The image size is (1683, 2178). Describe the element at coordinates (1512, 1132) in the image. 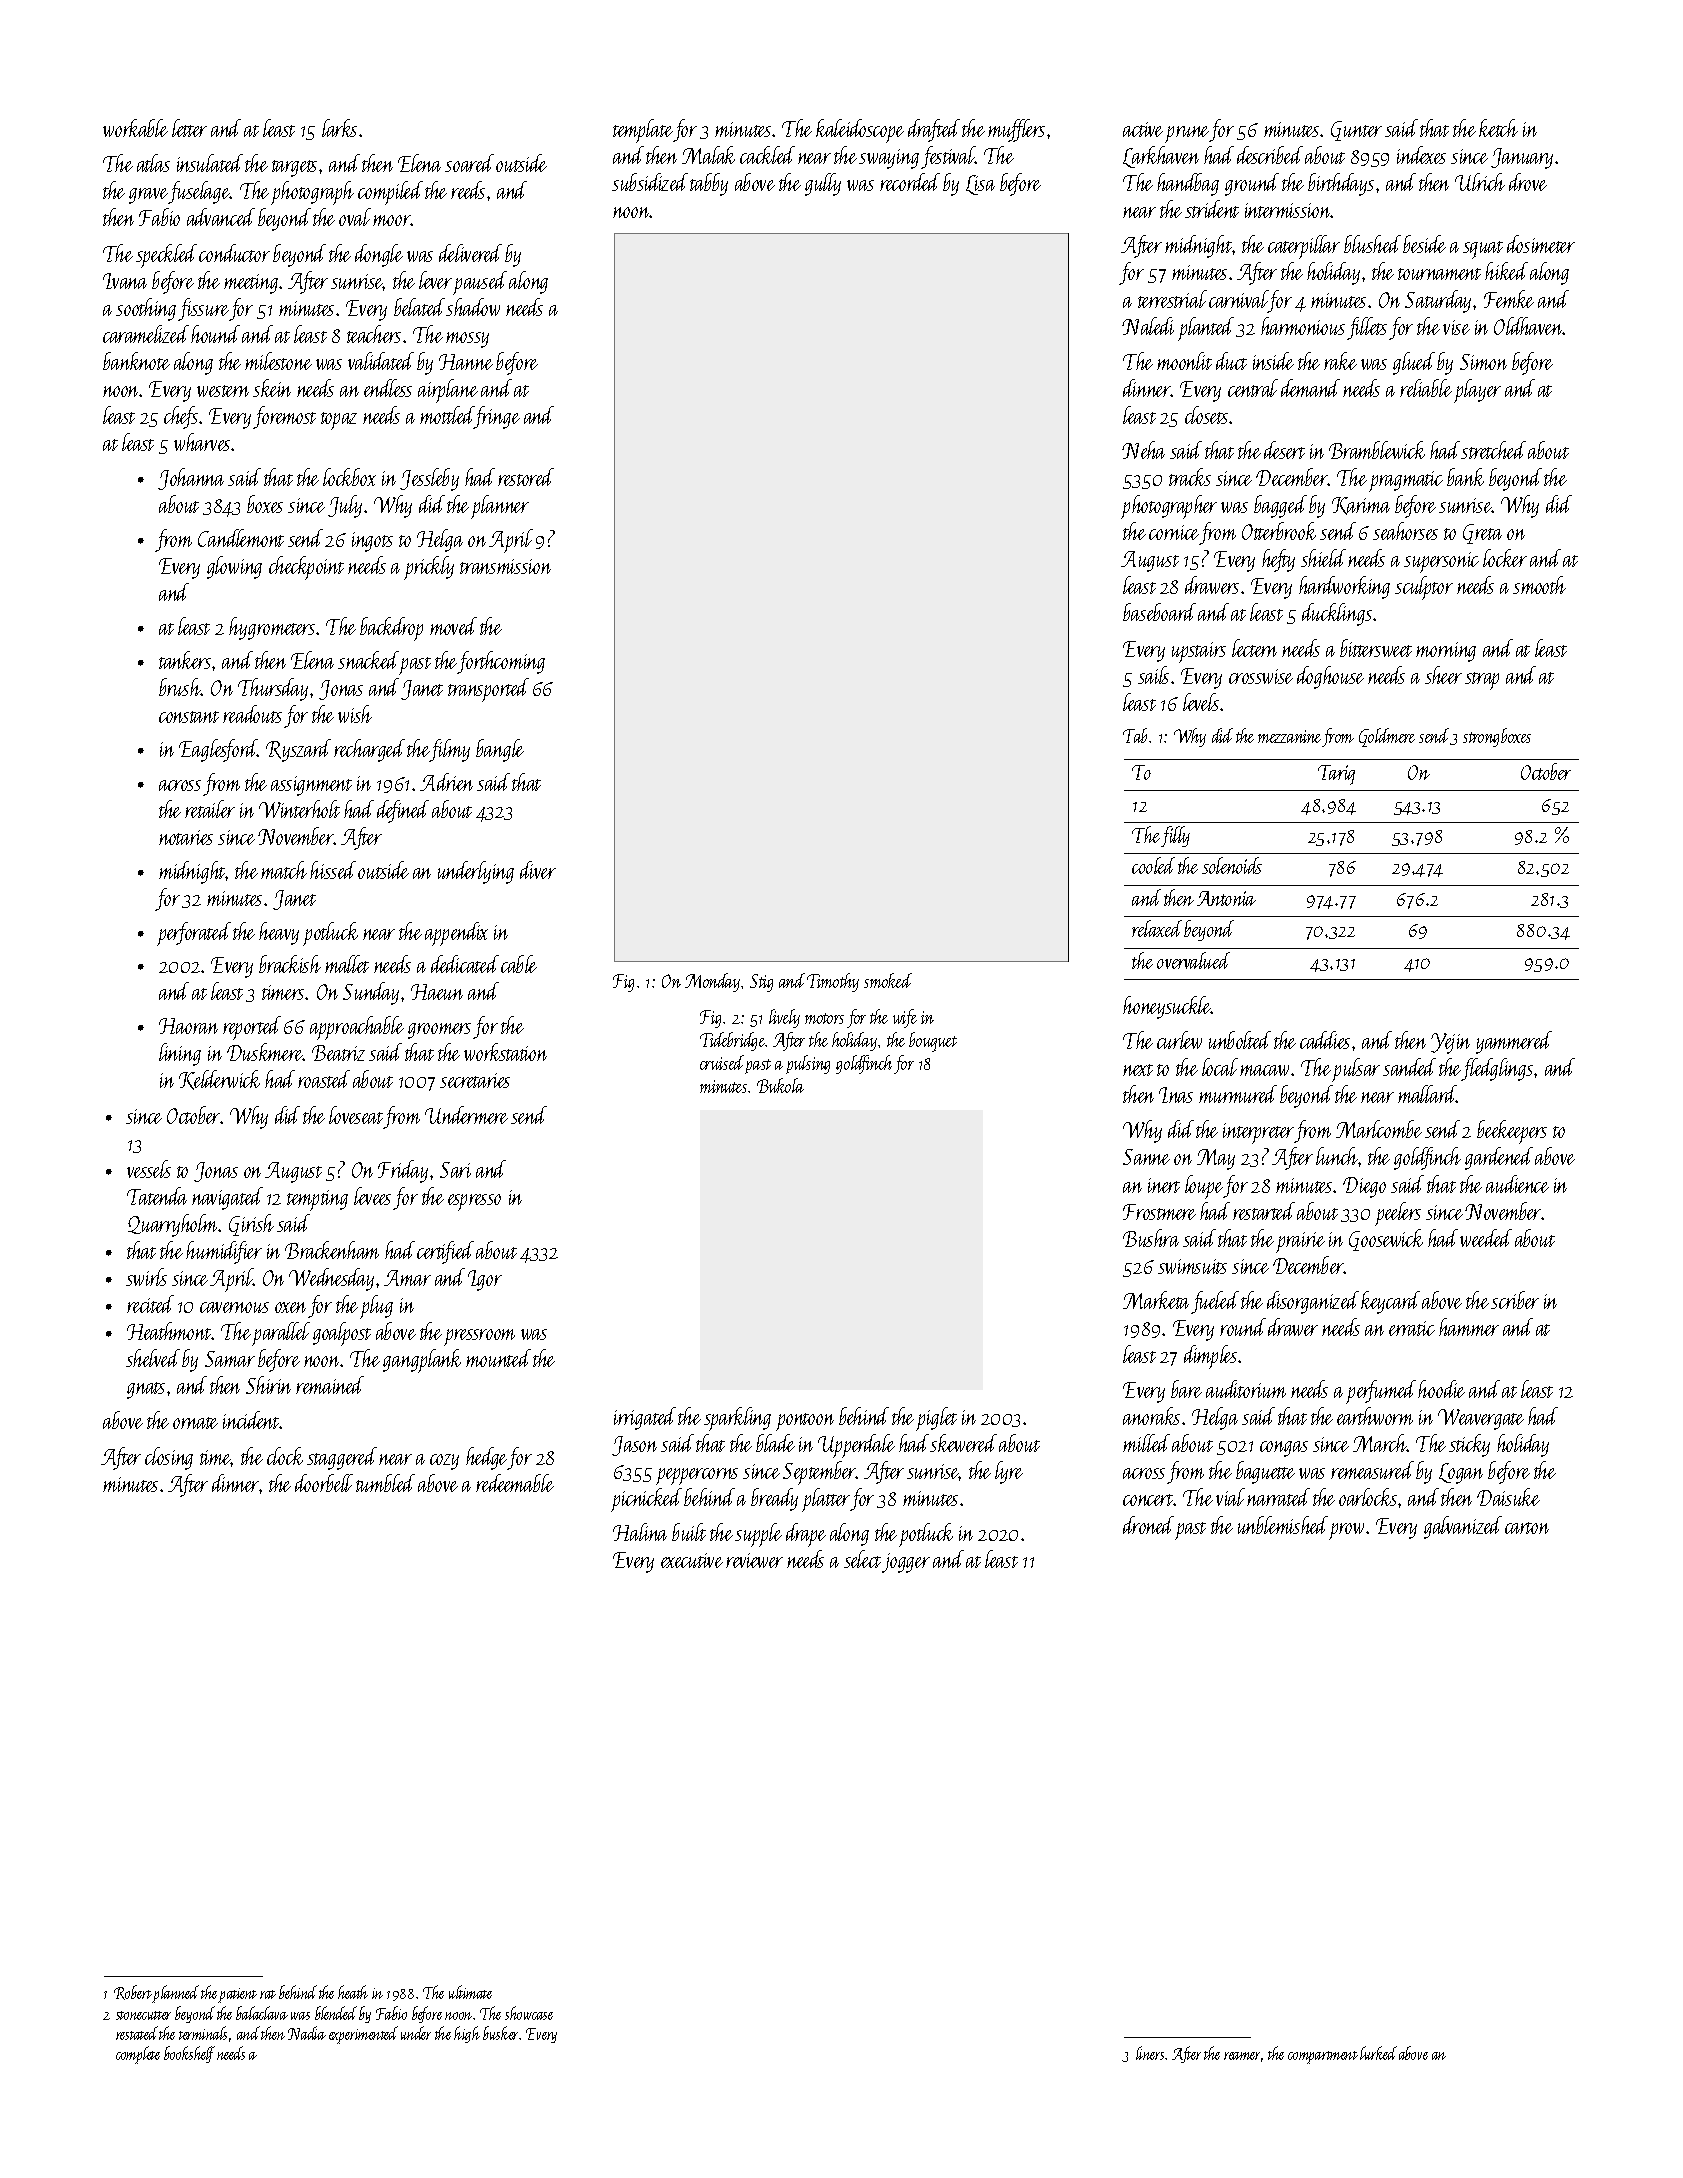

I see `beekeepers` at that location.
